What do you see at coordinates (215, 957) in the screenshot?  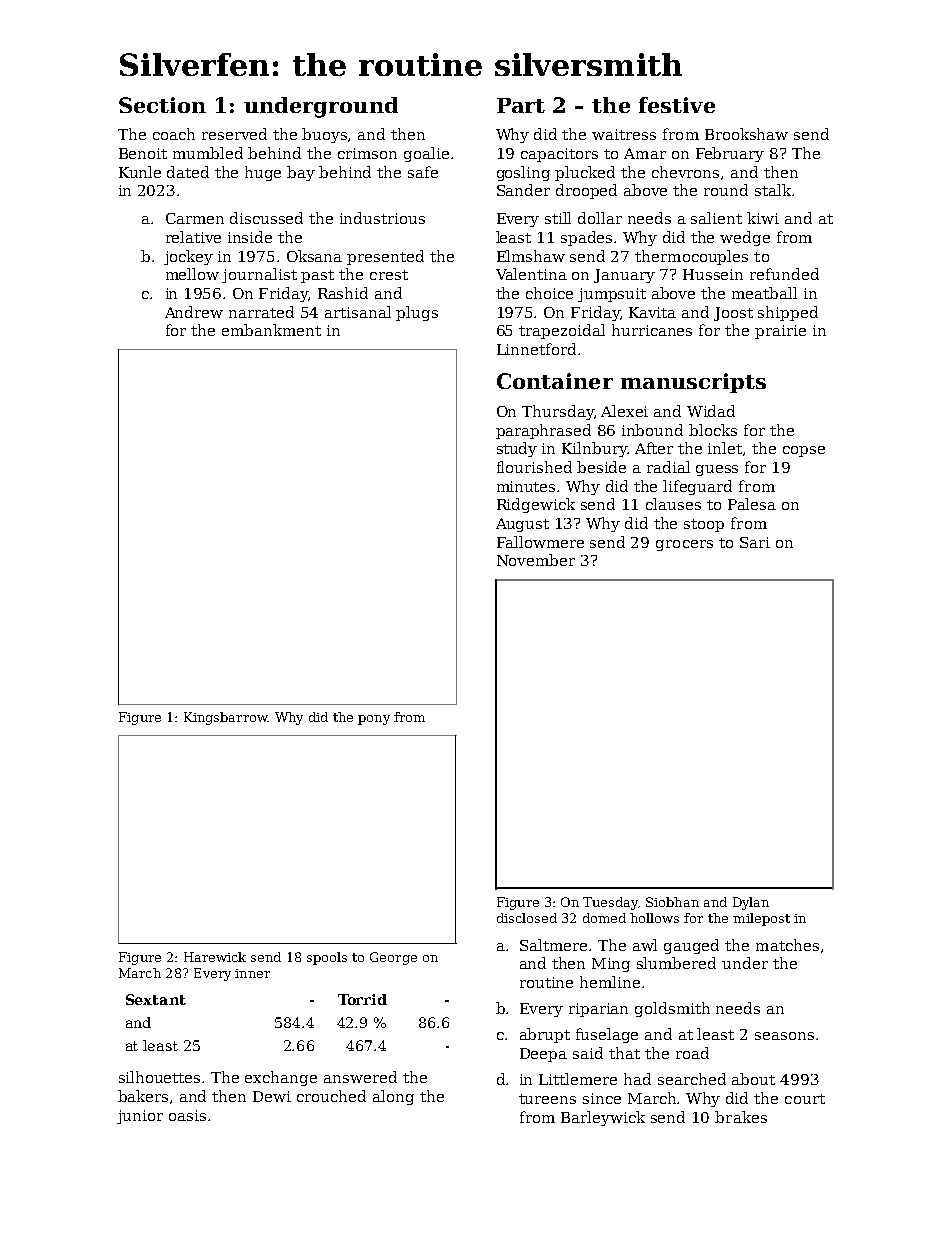 I see `Harewick` at bounding box center [215, 957].
